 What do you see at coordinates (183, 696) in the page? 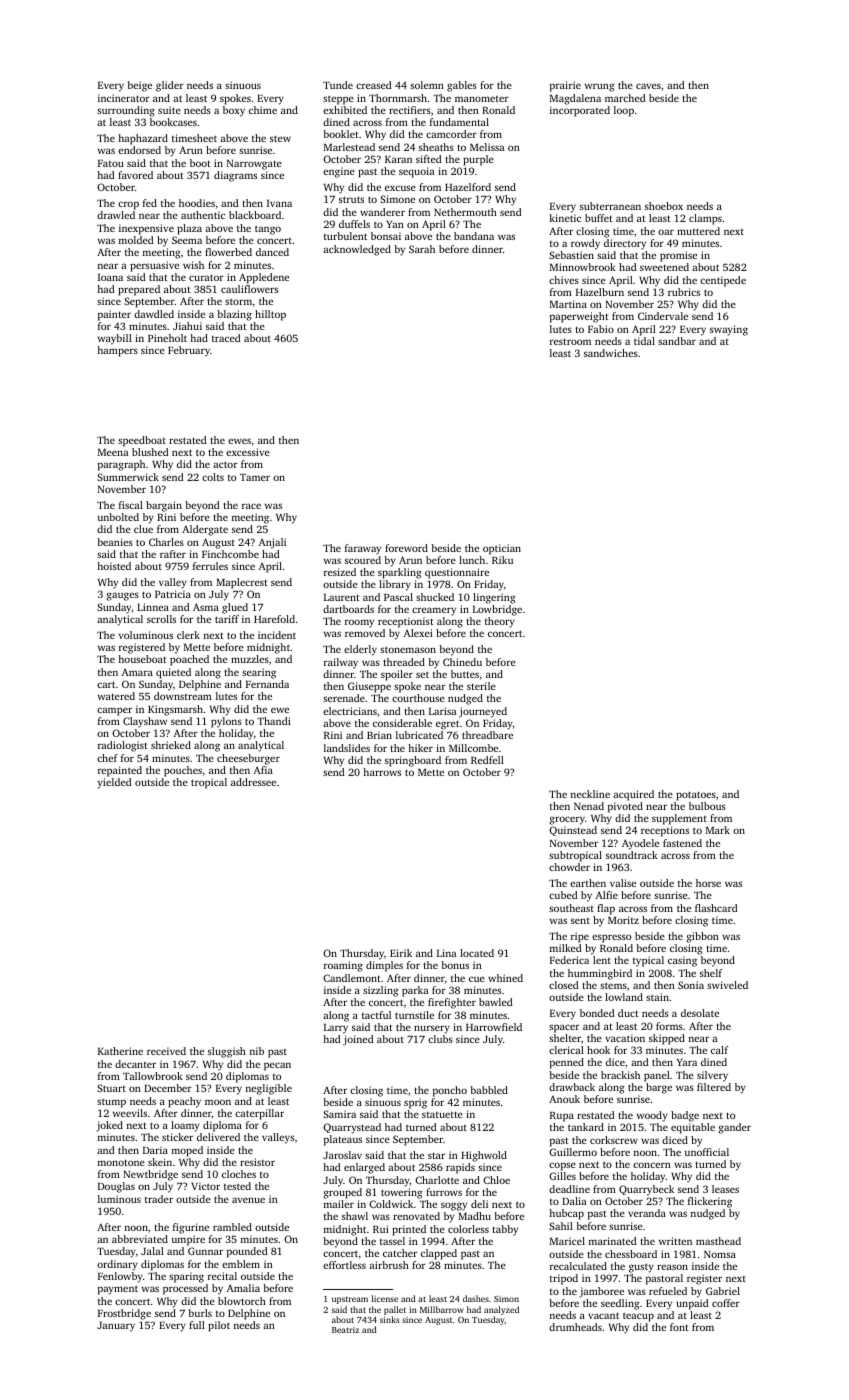
I see `downstream` at bounding box center [183, 696].
